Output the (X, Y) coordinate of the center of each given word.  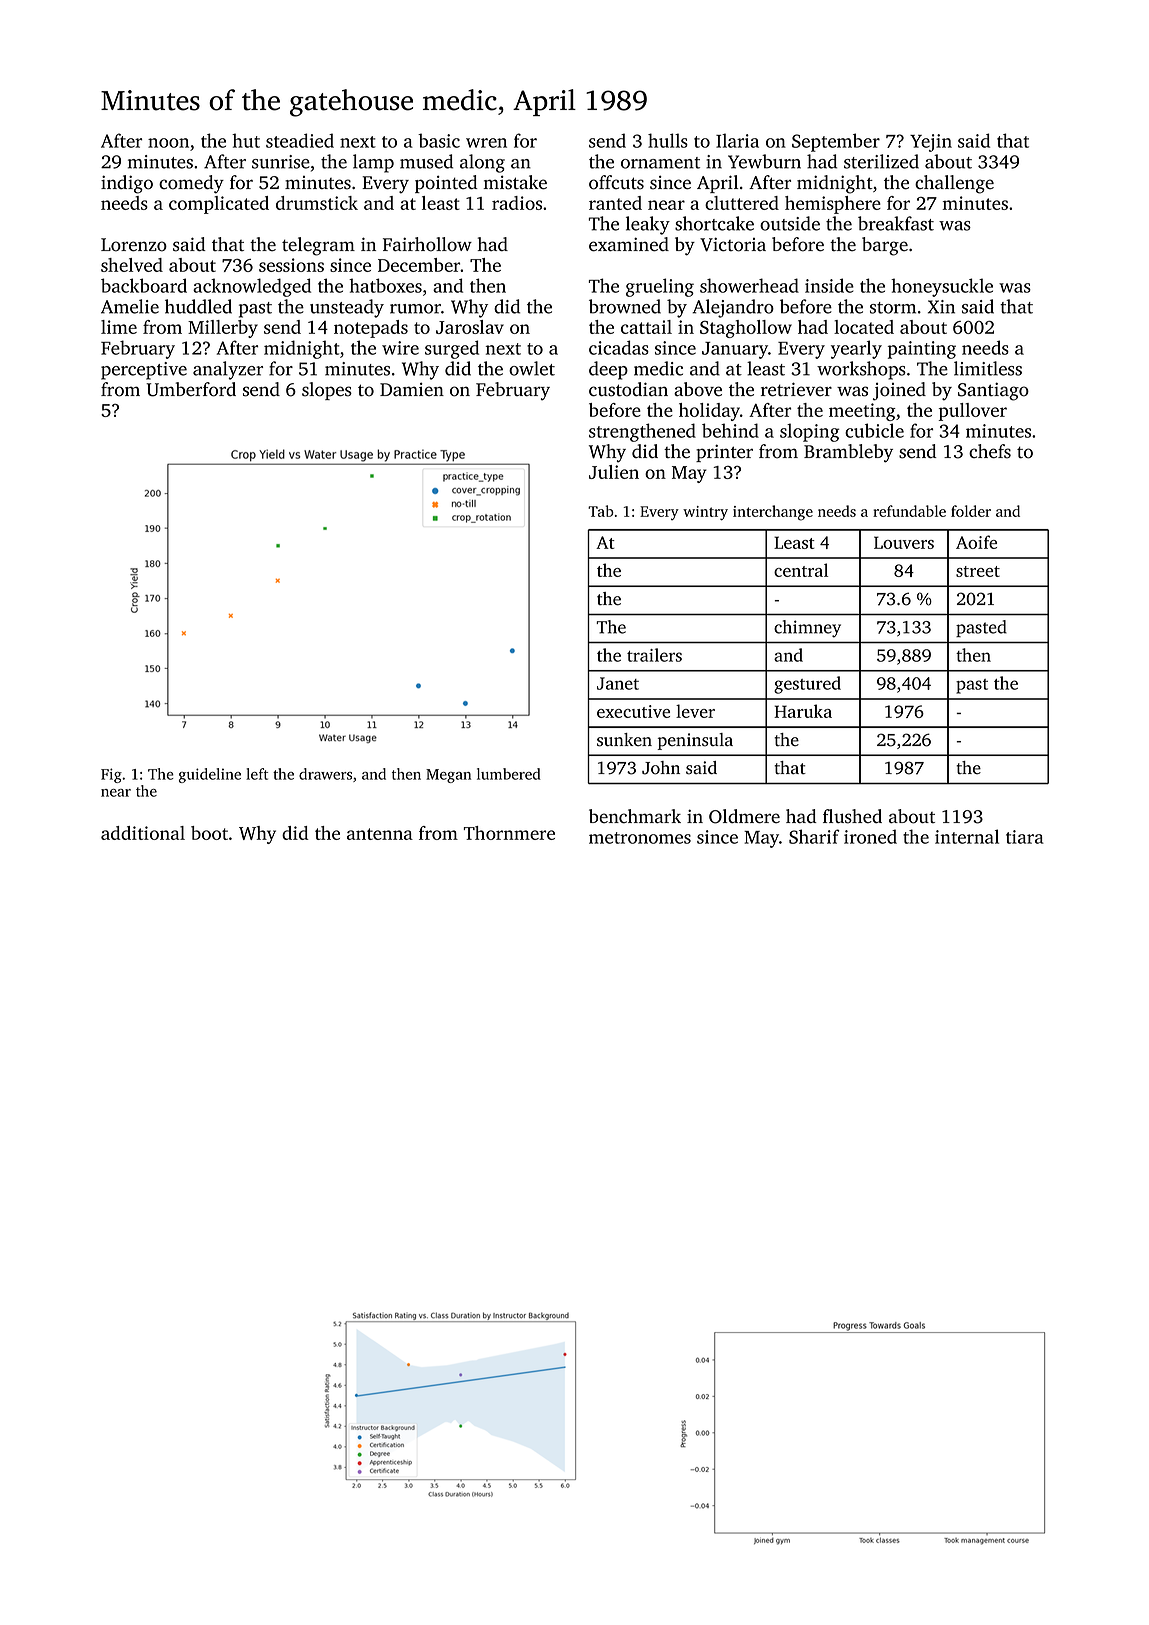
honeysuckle (942, 287)
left (257, 774)
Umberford (191, 389)
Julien (614, 472)
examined (629, 244)
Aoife (976, 542)
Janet (618, 683)
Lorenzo (134, 245)
